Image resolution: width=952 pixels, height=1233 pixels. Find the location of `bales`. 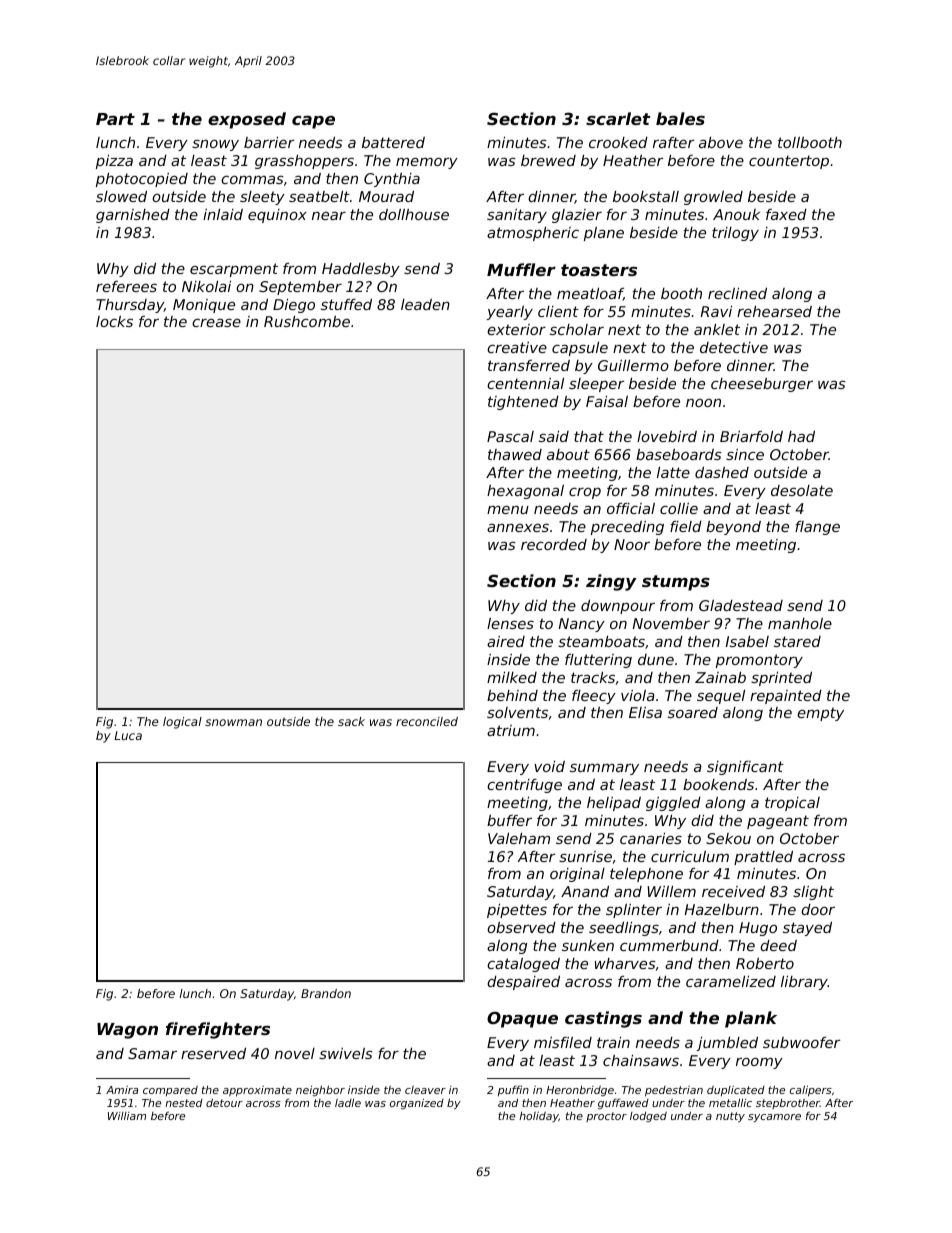

bales is located at coordinates (680, 118).
